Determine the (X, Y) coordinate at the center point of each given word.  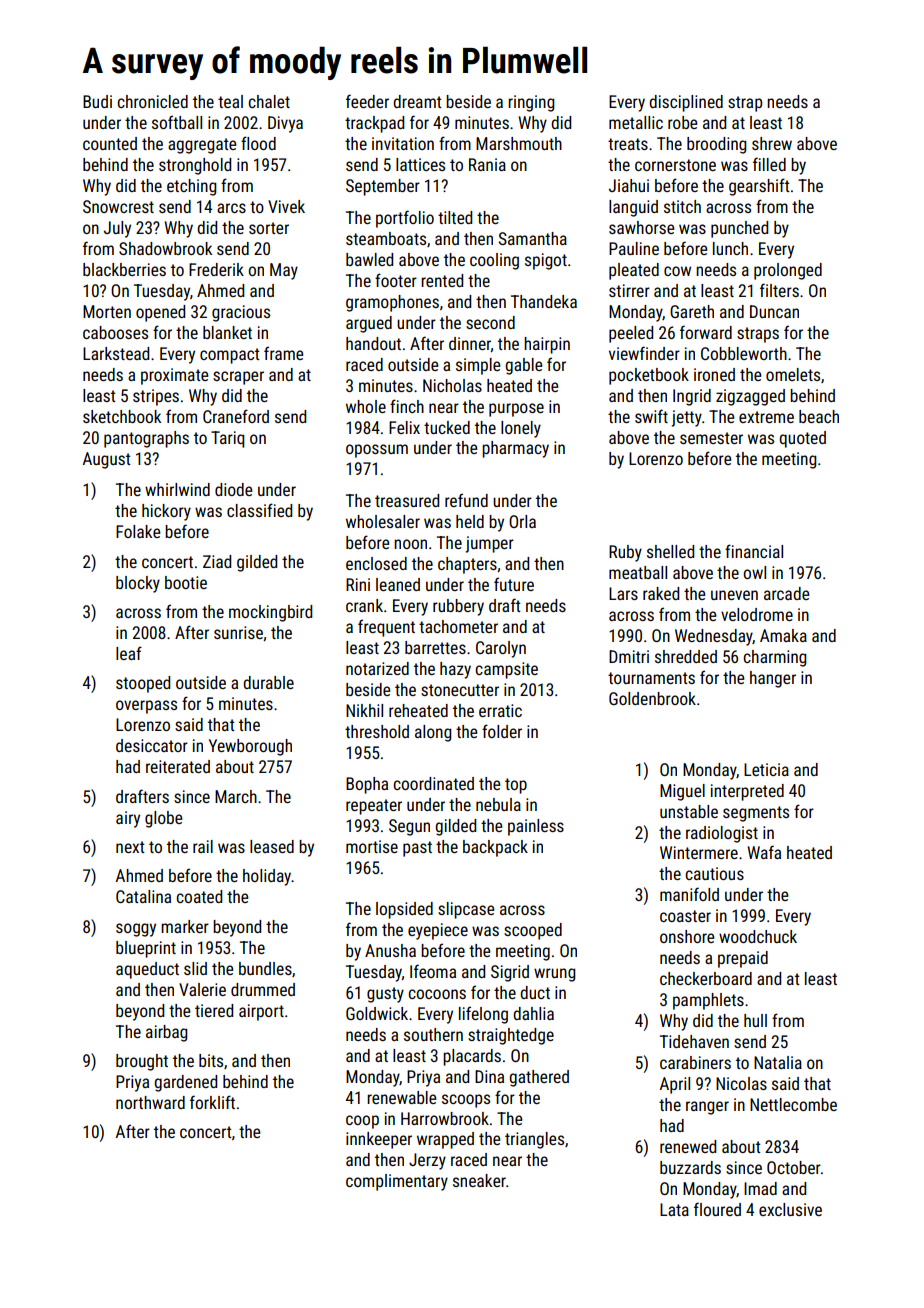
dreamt (417, 101)
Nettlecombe (793, 1104)
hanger (773, 679)
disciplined (686, 103)
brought (142, 1062)
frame (283, 353)
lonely (521, 429)
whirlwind (177, 489)
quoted (802, 439)
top (516, 786)
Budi (97, 101)
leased (272, 846)
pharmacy (515, 449)
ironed (714, 374)
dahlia (533, 1013)
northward (150, 1102)
